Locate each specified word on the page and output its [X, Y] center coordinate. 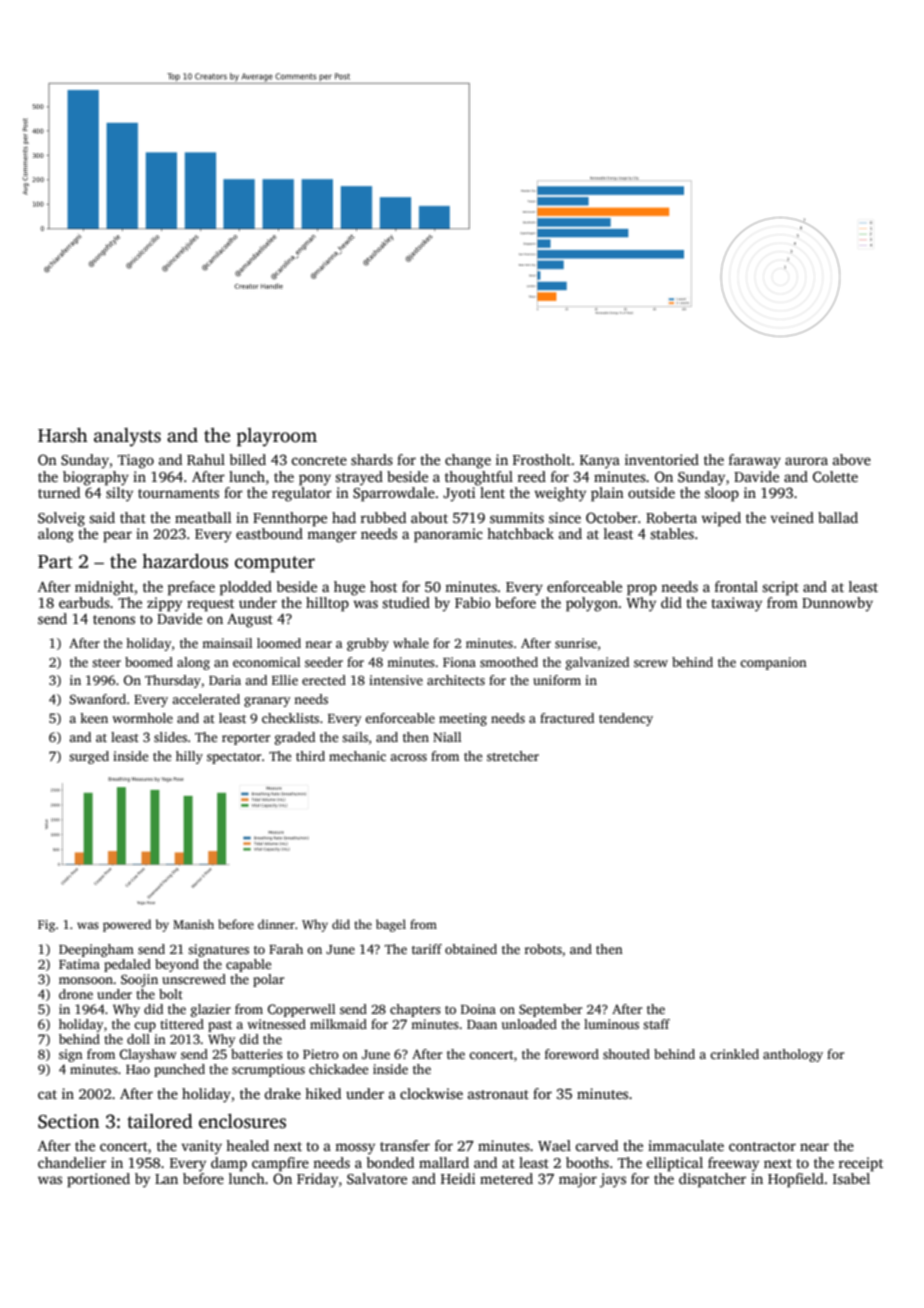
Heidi [458, 1178]
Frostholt [542, 459]
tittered [182, 1024]
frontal [736, 586]
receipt [860, 1164]
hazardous [185, 561]
